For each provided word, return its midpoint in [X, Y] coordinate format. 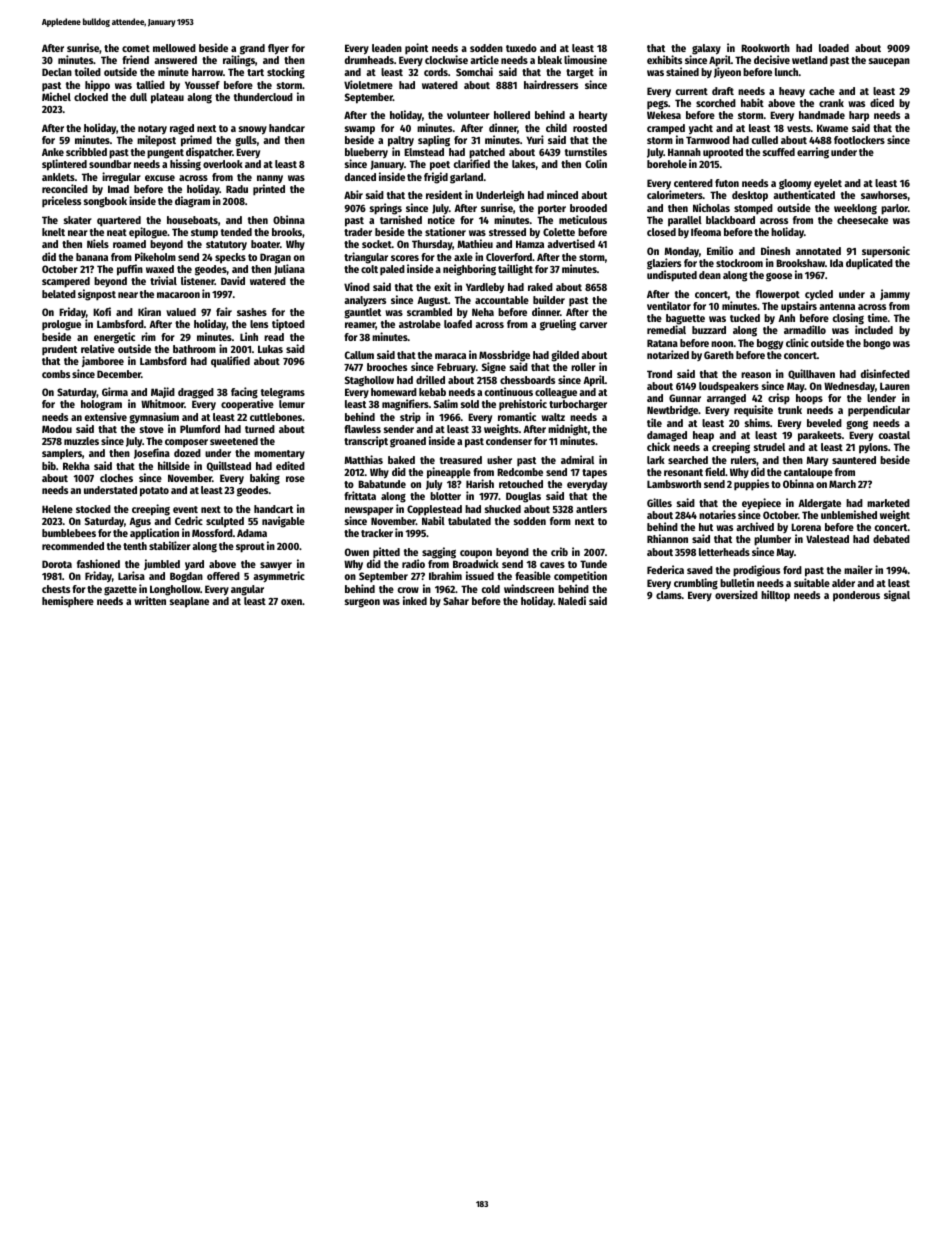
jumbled [162, 564]
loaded [834, 48]
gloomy [795, 184]
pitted [386, 553]
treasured [461, 460]
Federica [665, 569]
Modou [57, 429]
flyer [278, 49]
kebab [432, 392]
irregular [121, 178]
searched [688, 460]
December [119, 374]
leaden [387, 48]
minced [562, 194]
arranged [726, 399]
